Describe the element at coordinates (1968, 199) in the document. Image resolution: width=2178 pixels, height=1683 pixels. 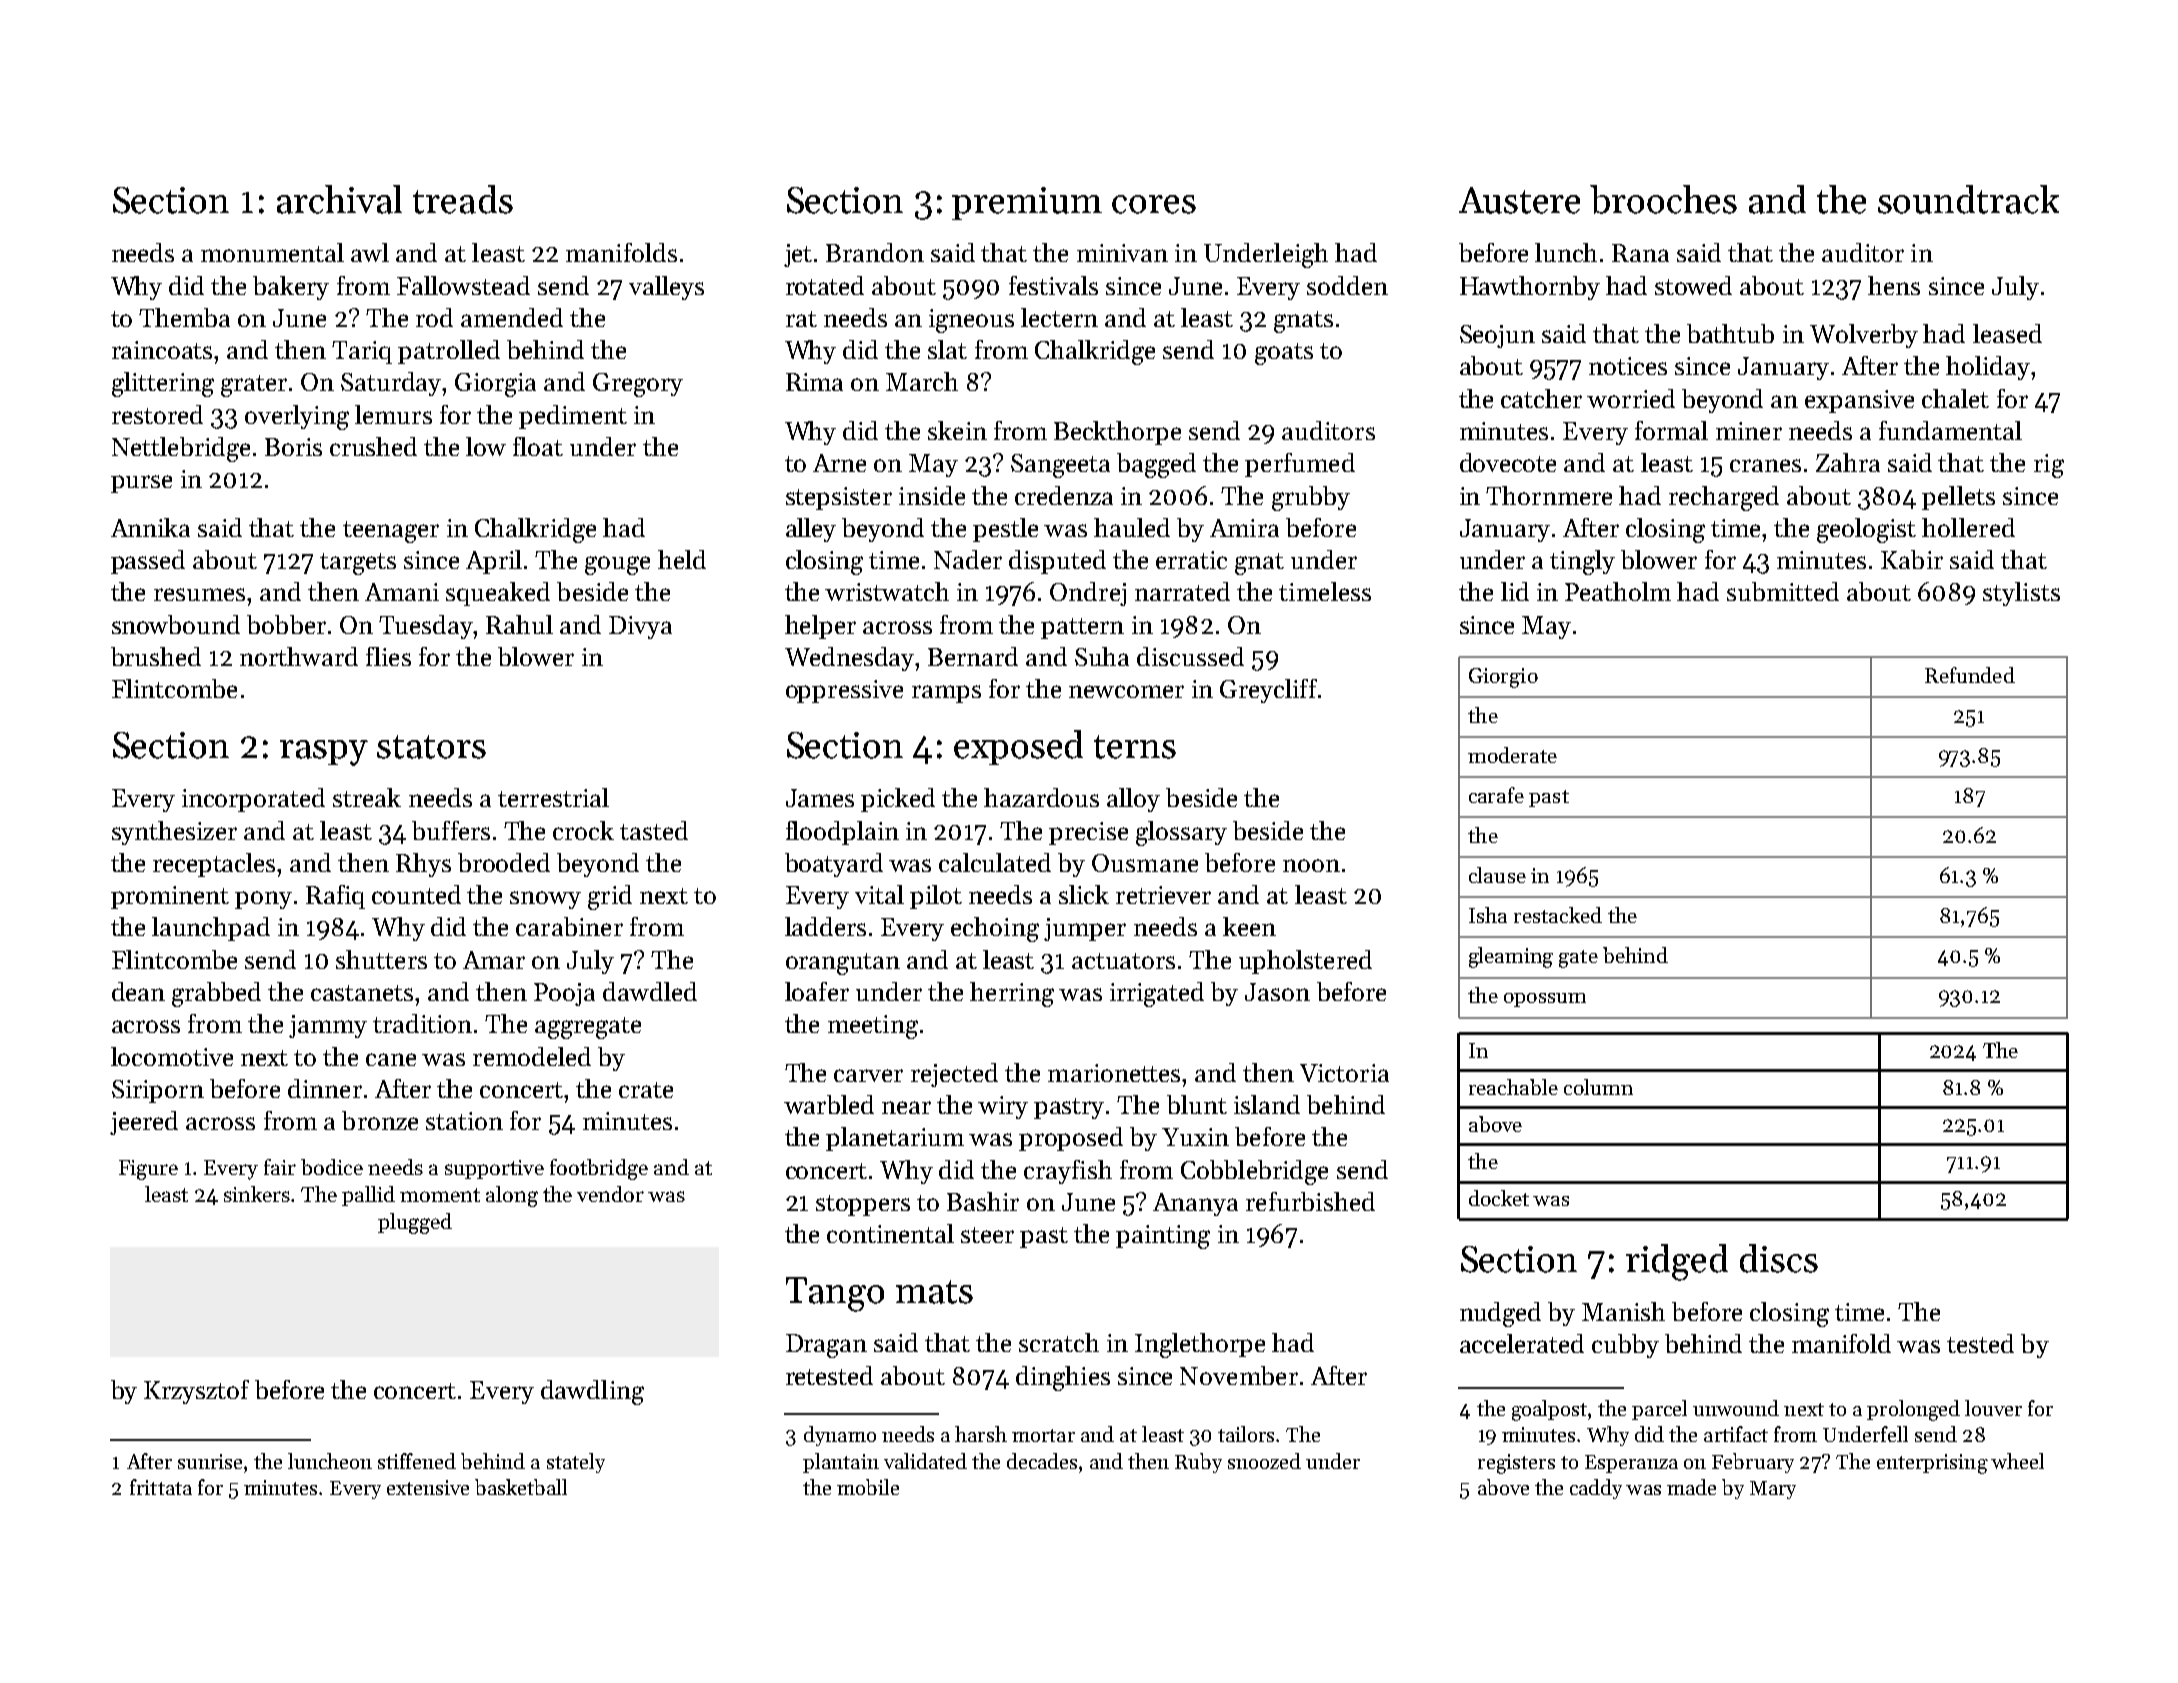
I see `soundtrack` at that location.
